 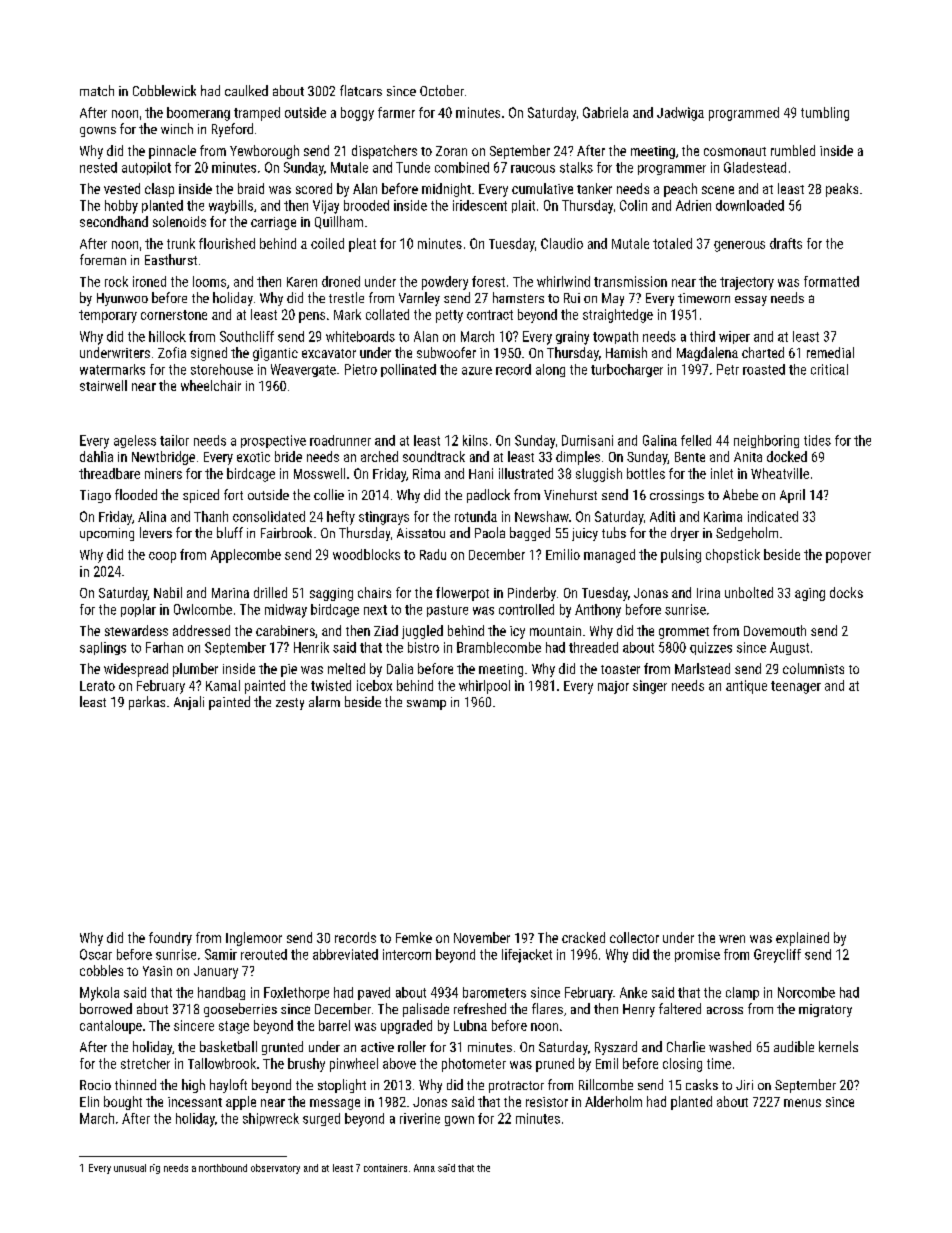 I want to click on dahlia, so click(x=96, y=456).
